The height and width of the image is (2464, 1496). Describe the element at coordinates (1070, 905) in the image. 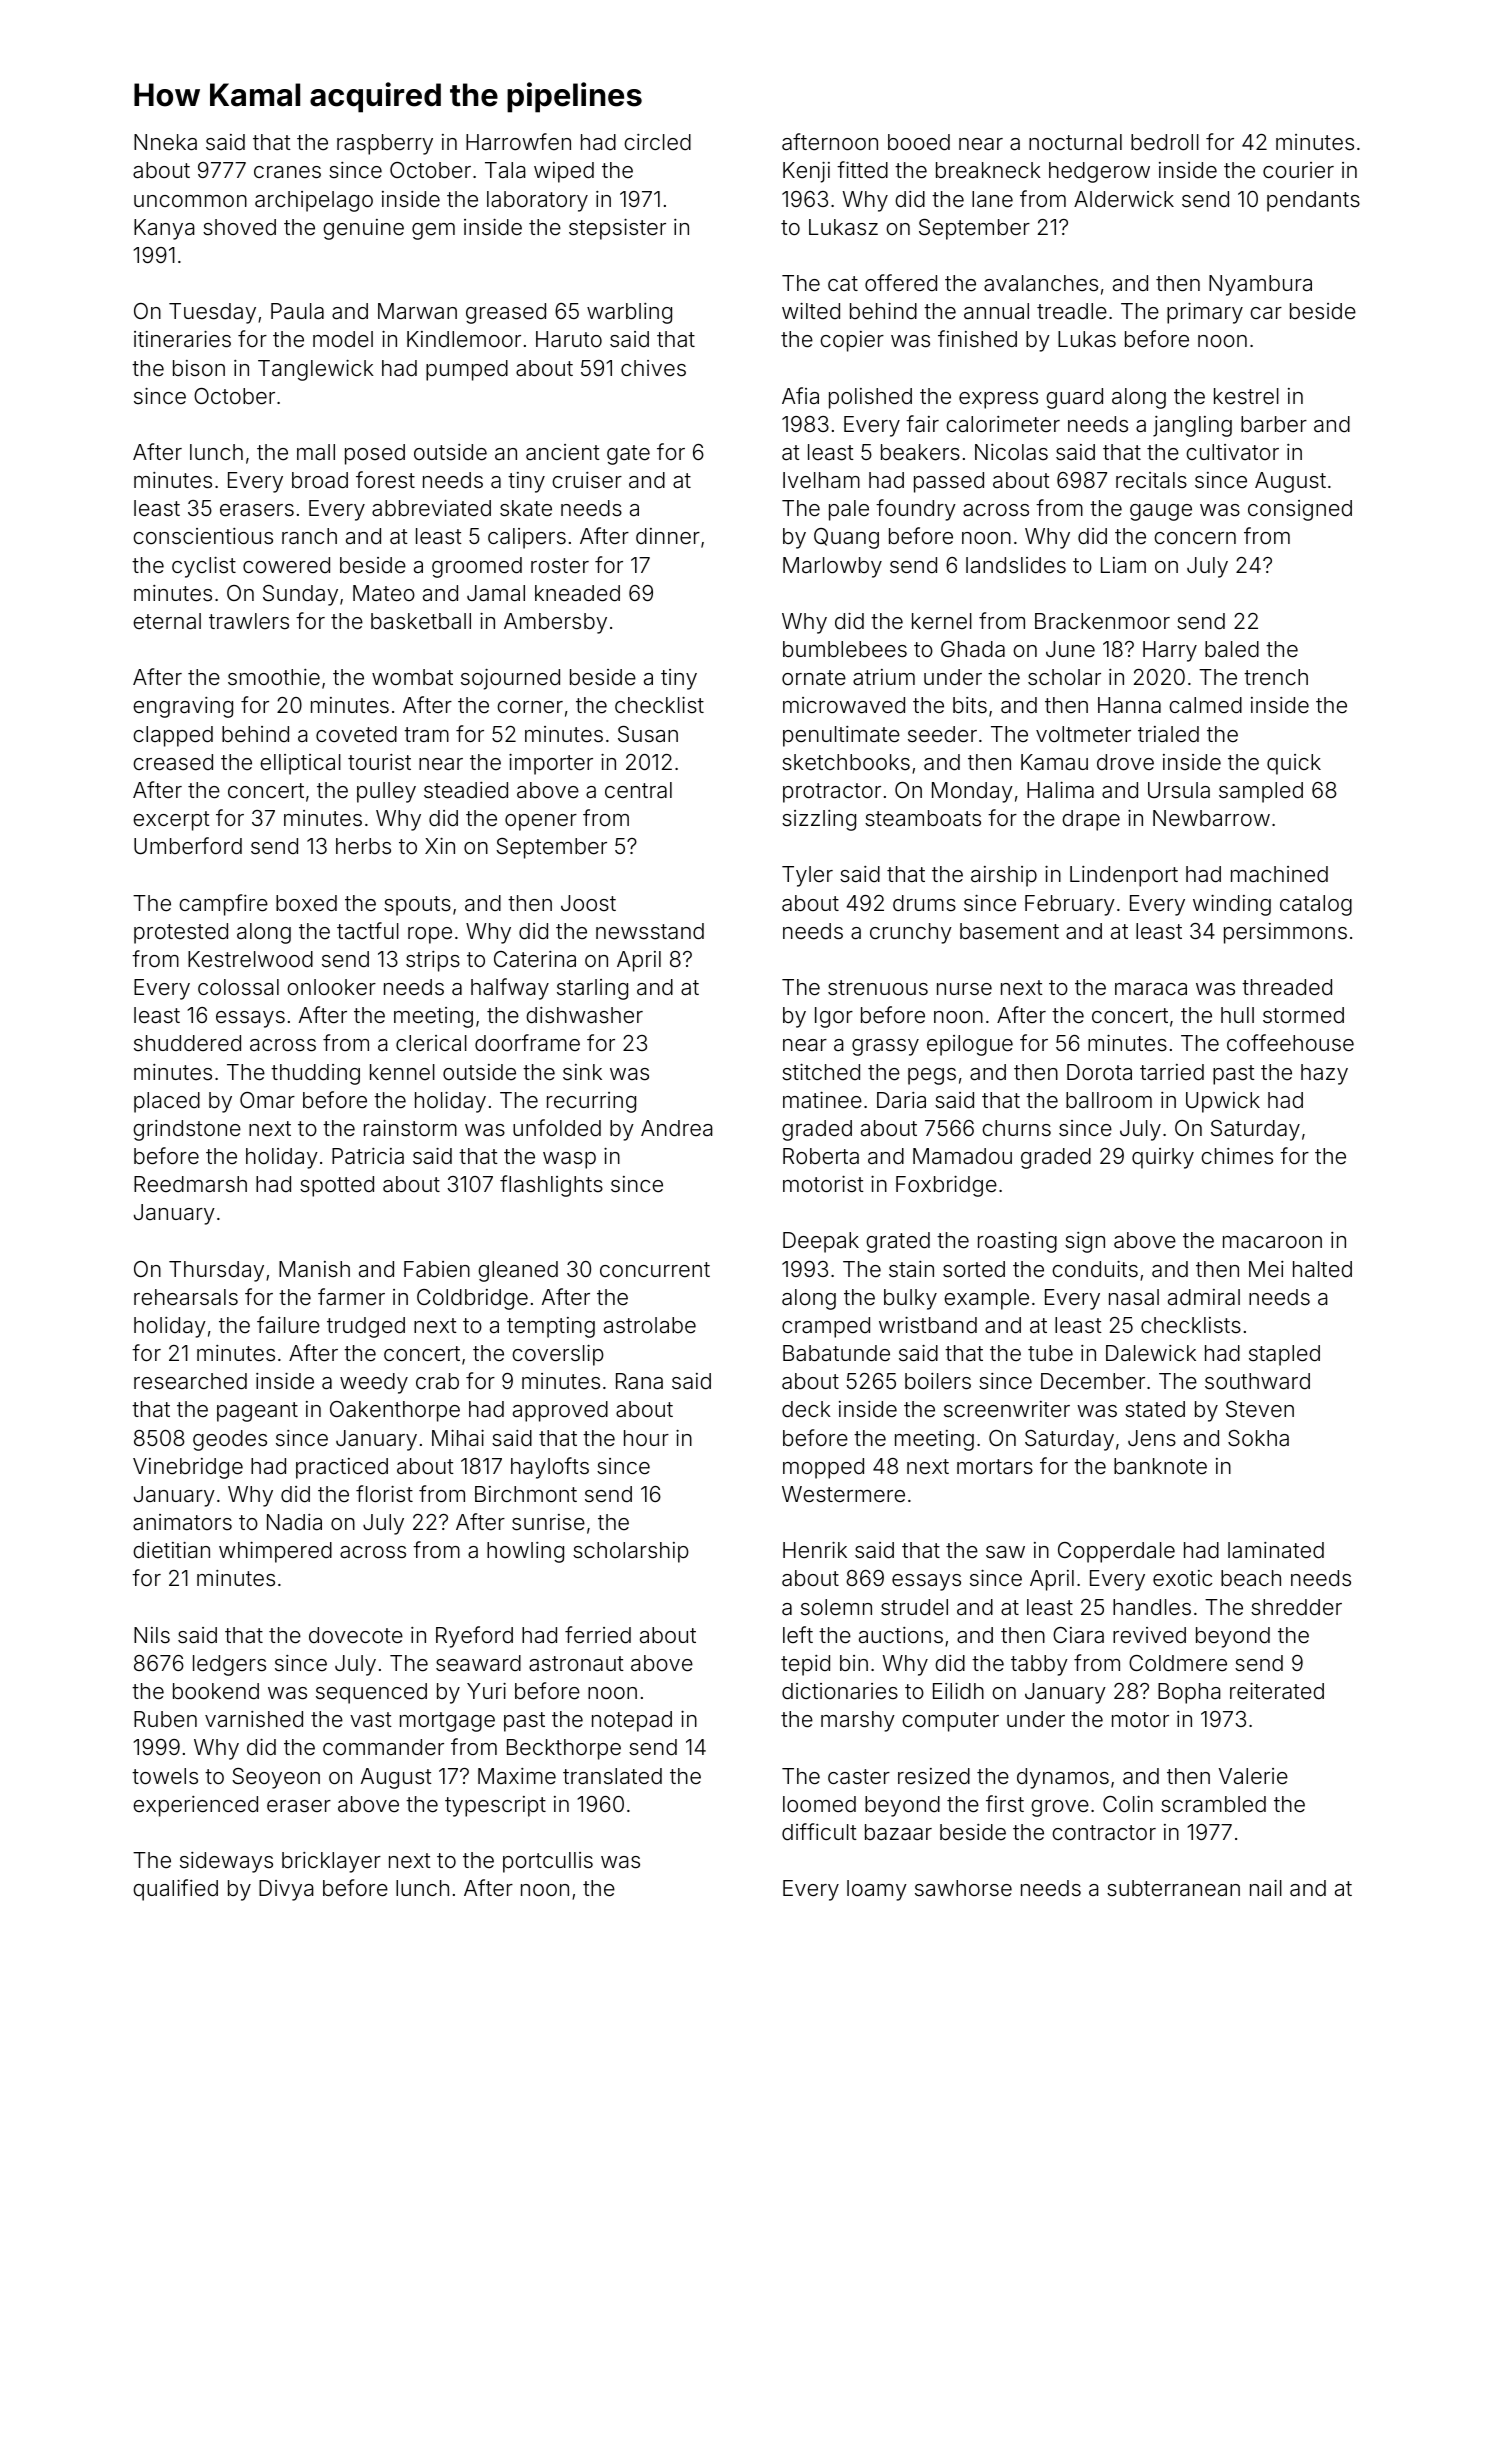

I see `February` at that location.
